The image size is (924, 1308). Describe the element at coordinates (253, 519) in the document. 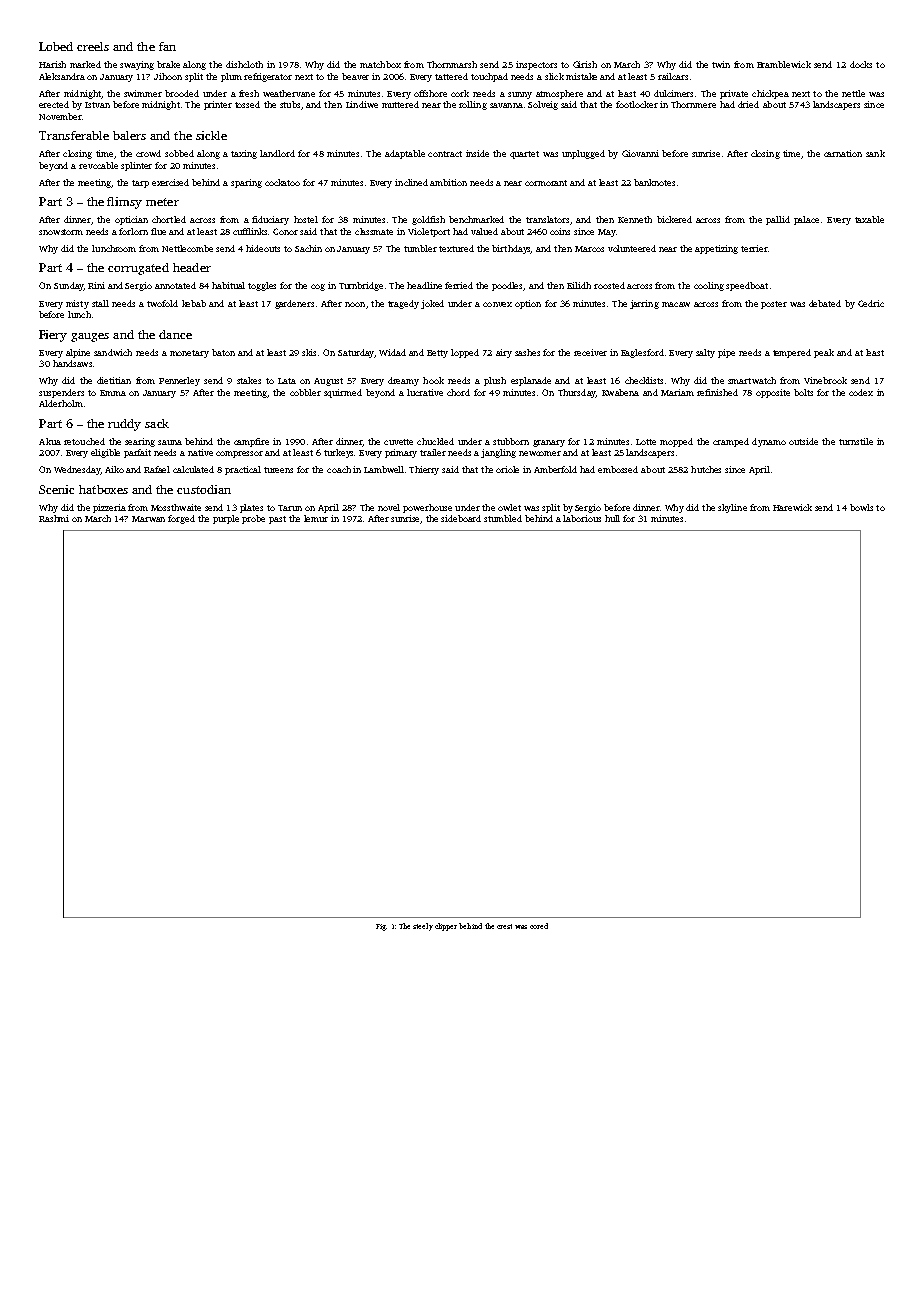

I see `probe` at that location.
